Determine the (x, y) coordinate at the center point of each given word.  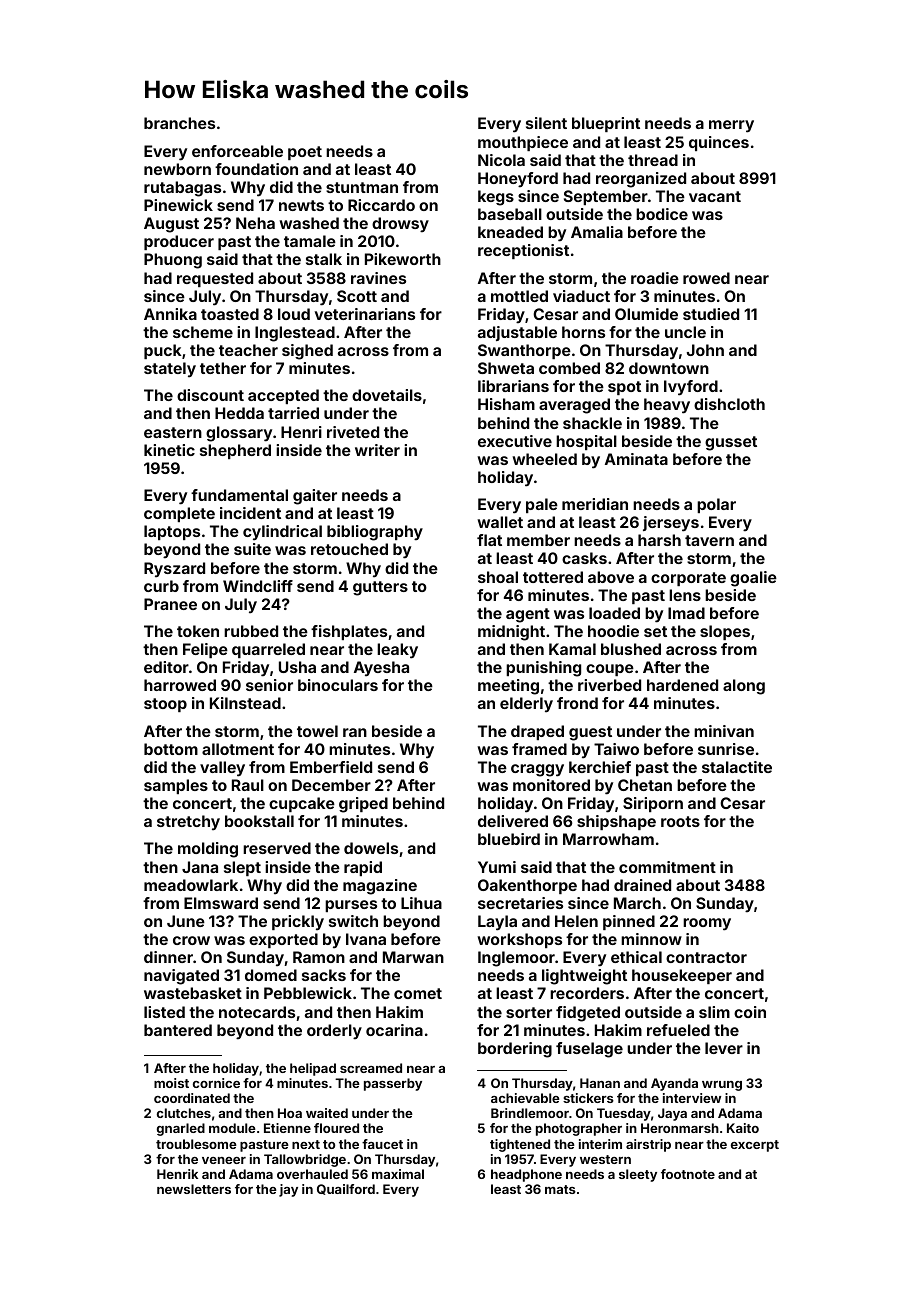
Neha (255, 223)
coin (750, 1012)
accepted (283, 396)
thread (653, 160)
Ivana (366, 939)
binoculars (338, 685)
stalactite (737, 767)
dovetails (387, 395)
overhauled (312, 1174)
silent (546, 123)
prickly (298, 923)
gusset (731, 443)
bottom (171, 749)
